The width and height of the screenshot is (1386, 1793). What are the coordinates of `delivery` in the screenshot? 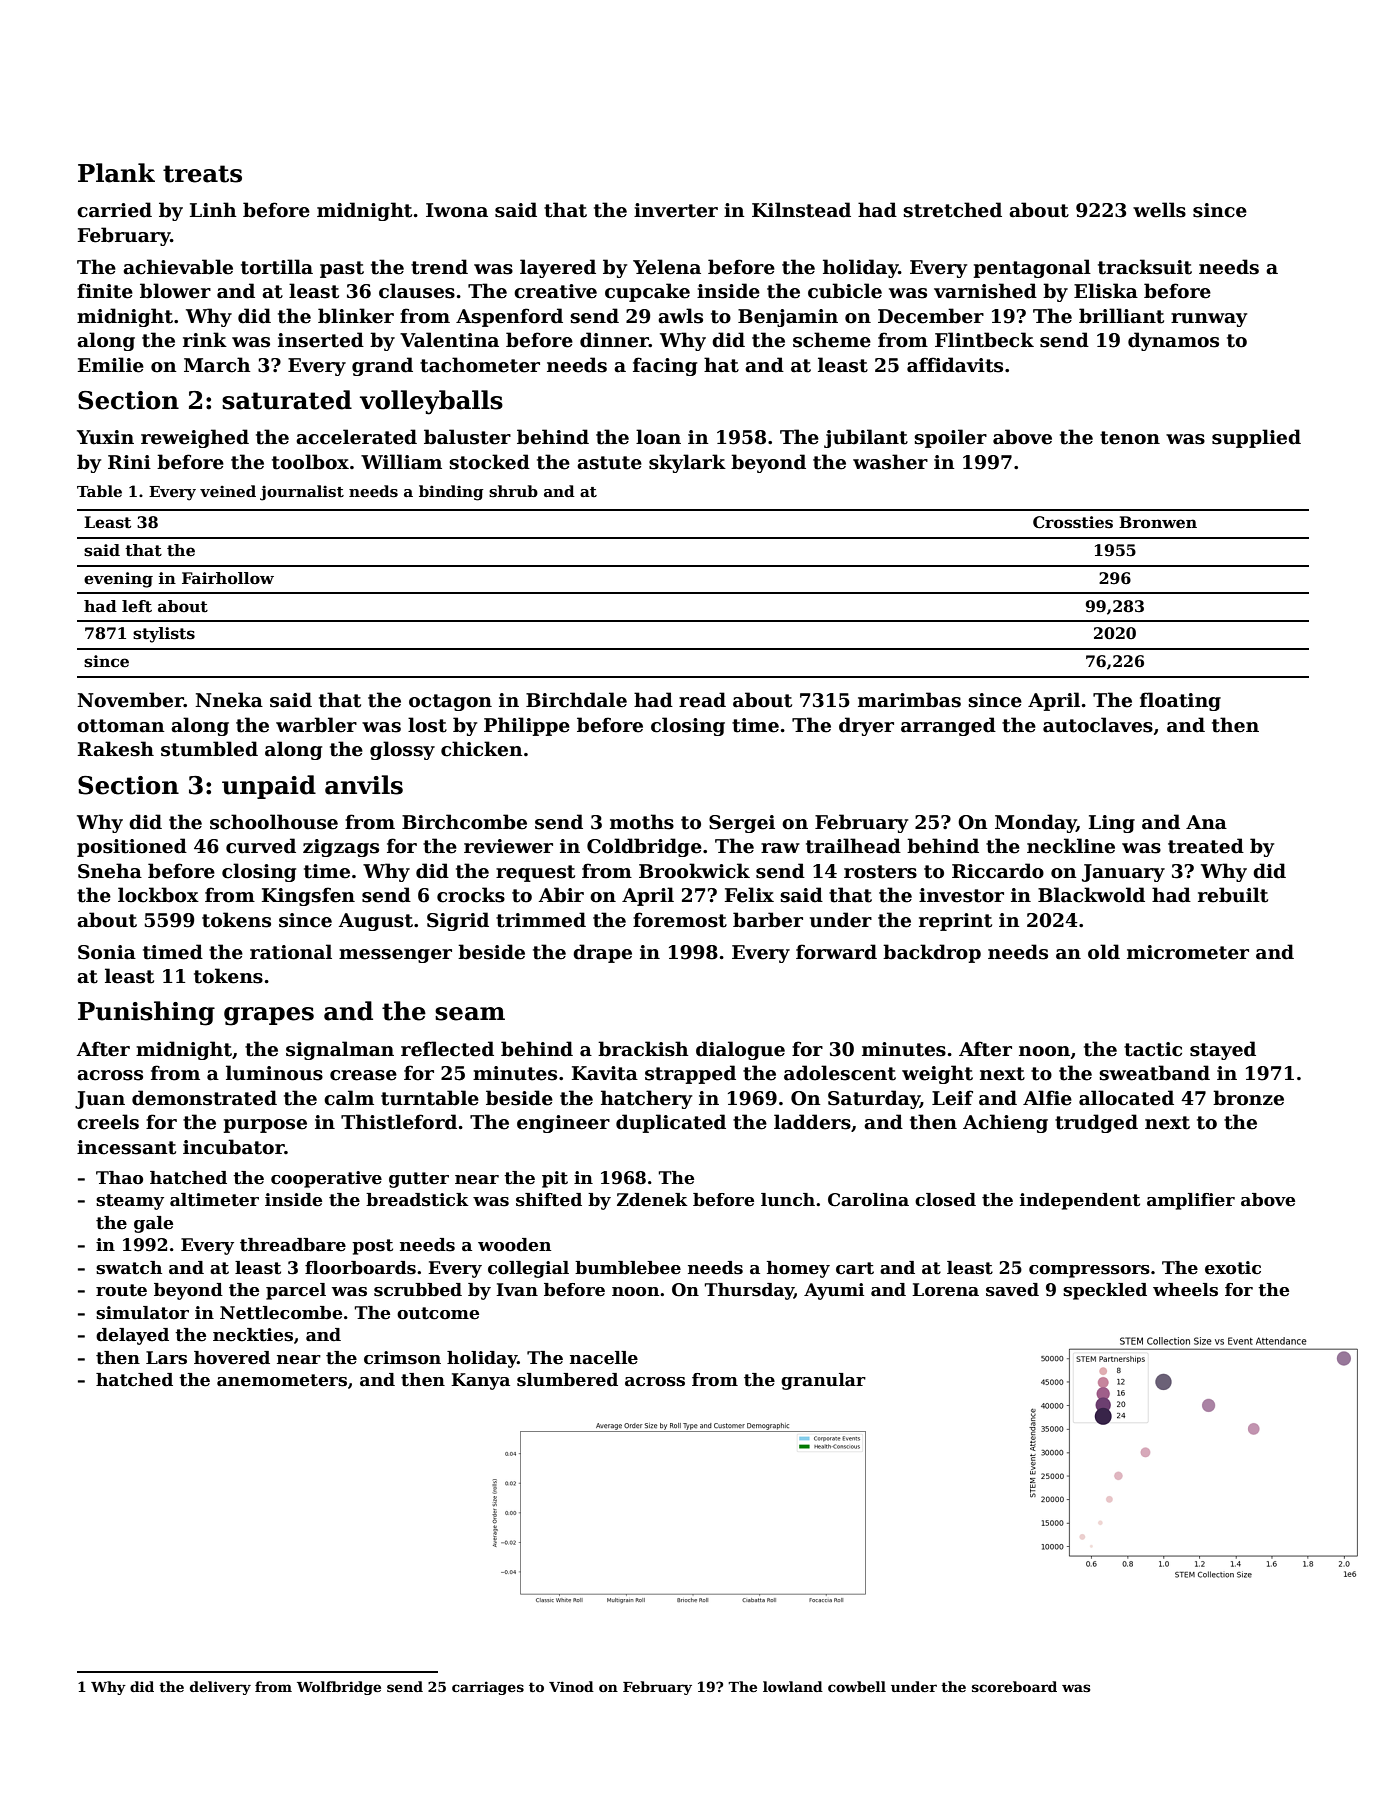 It's located at (220, 1688).
